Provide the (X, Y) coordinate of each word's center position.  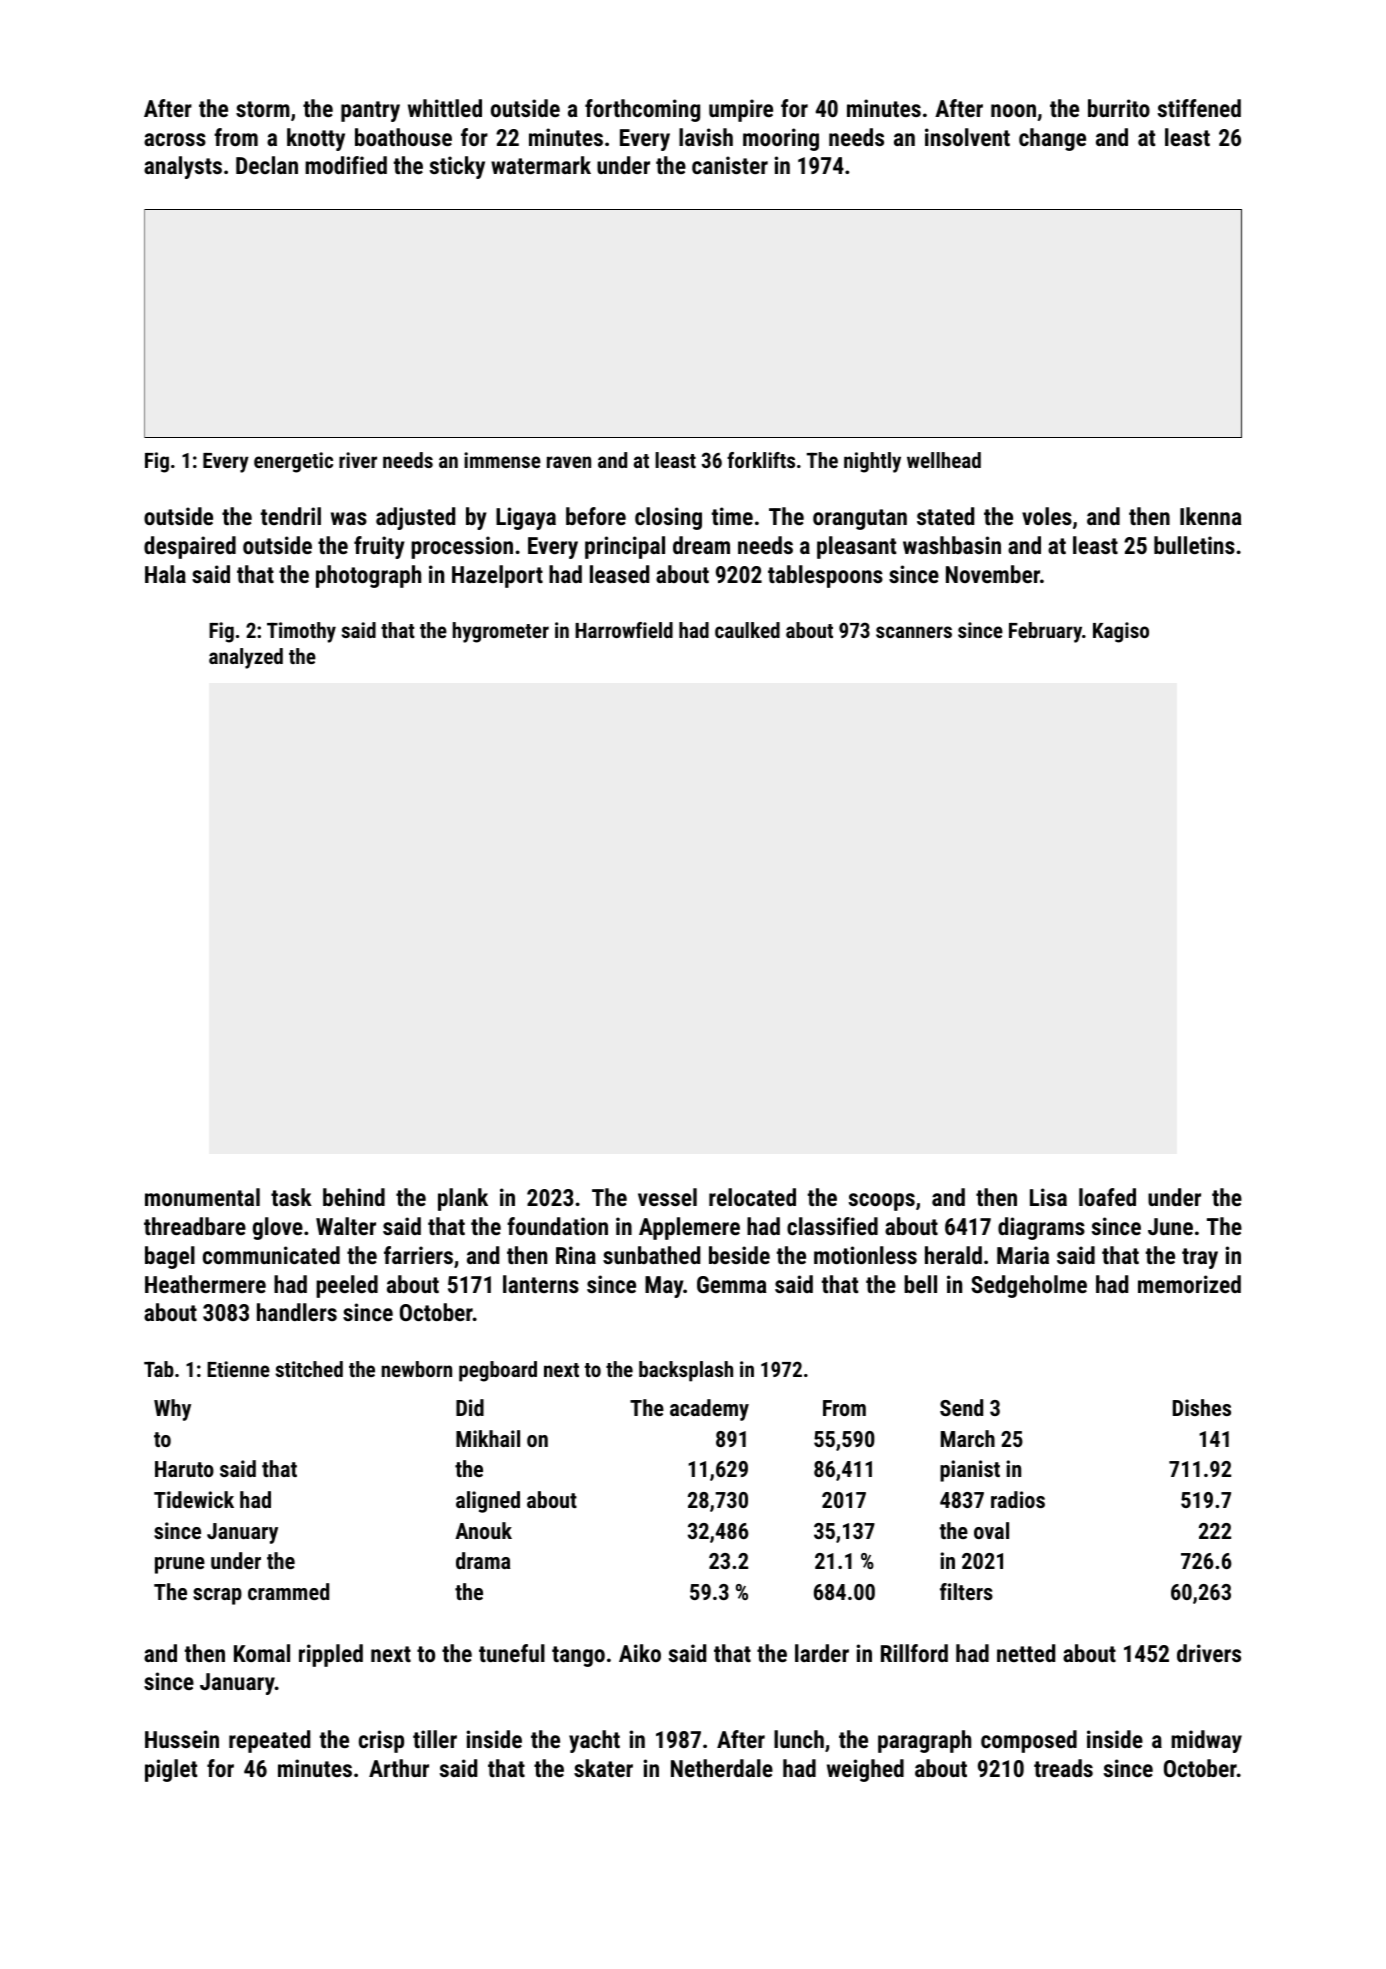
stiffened (1199, 108)
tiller (435, 1739)
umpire (741, 110)
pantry (370, 111)
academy (709, 1410)
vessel (667, 1197)
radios (1018, 1499)
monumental (202, 1197)
